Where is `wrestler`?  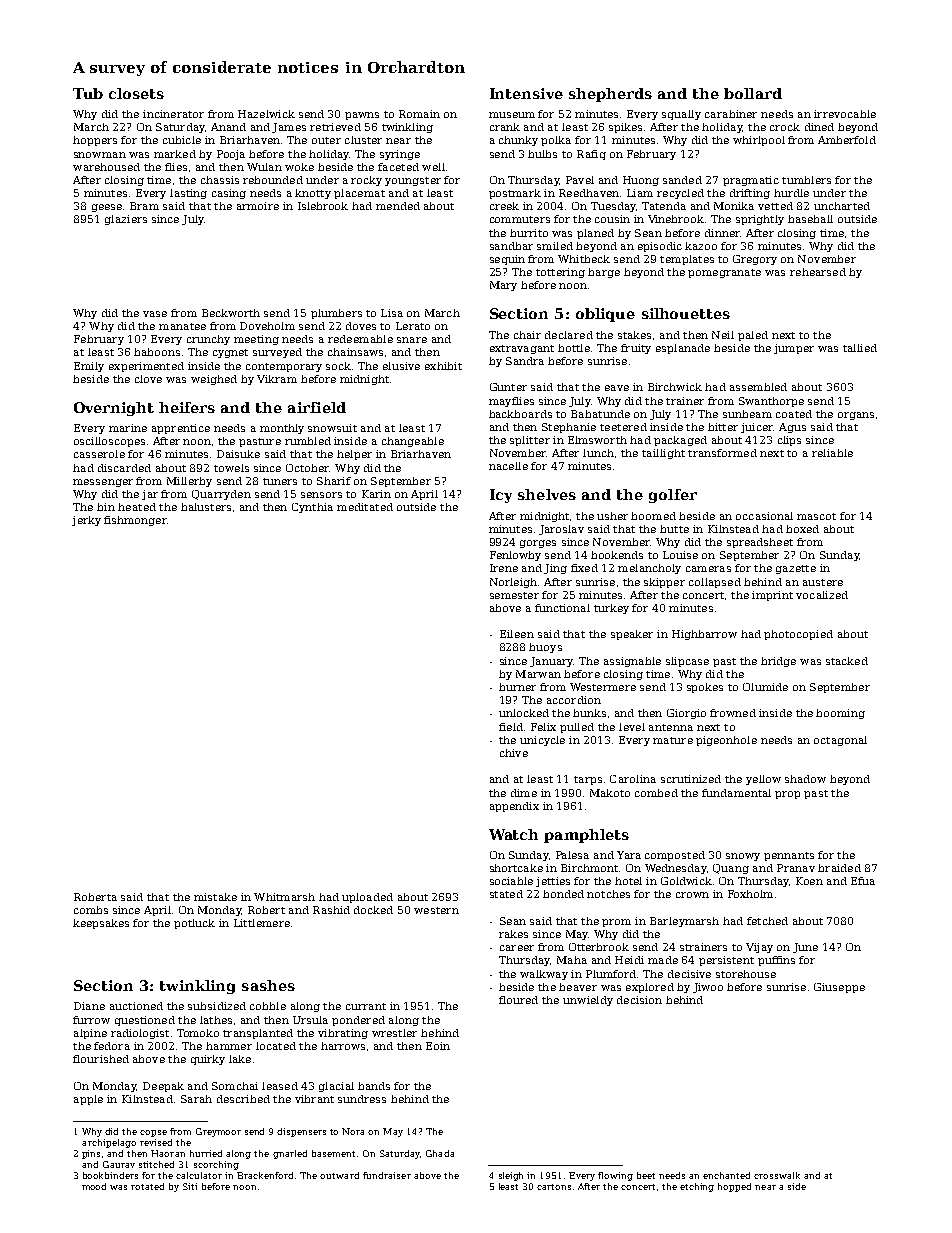 wrestler is located at coordinates (394, 1033).
